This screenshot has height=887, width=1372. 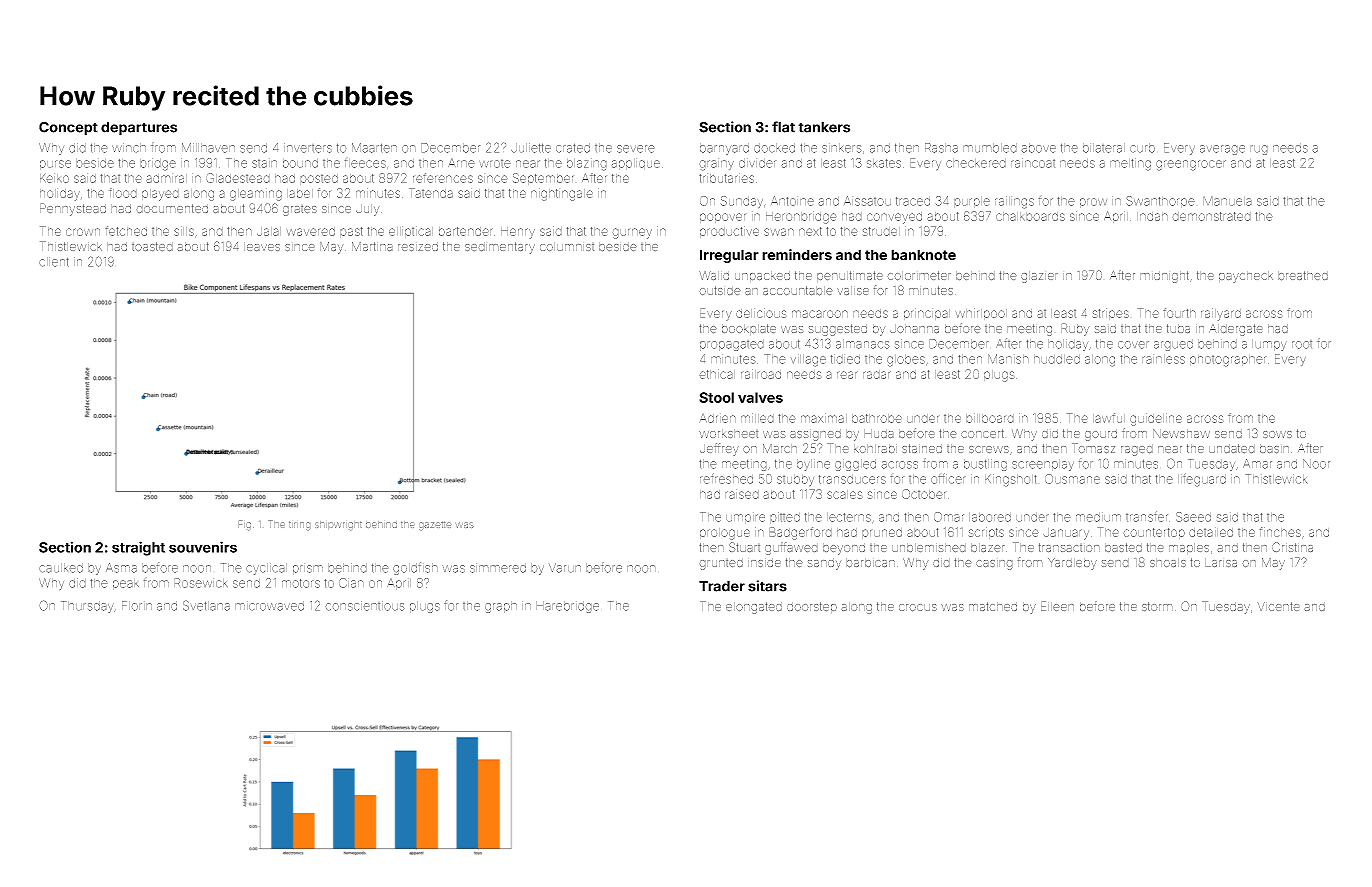 I want to click on tributaries, so click(x=726, y=178).
